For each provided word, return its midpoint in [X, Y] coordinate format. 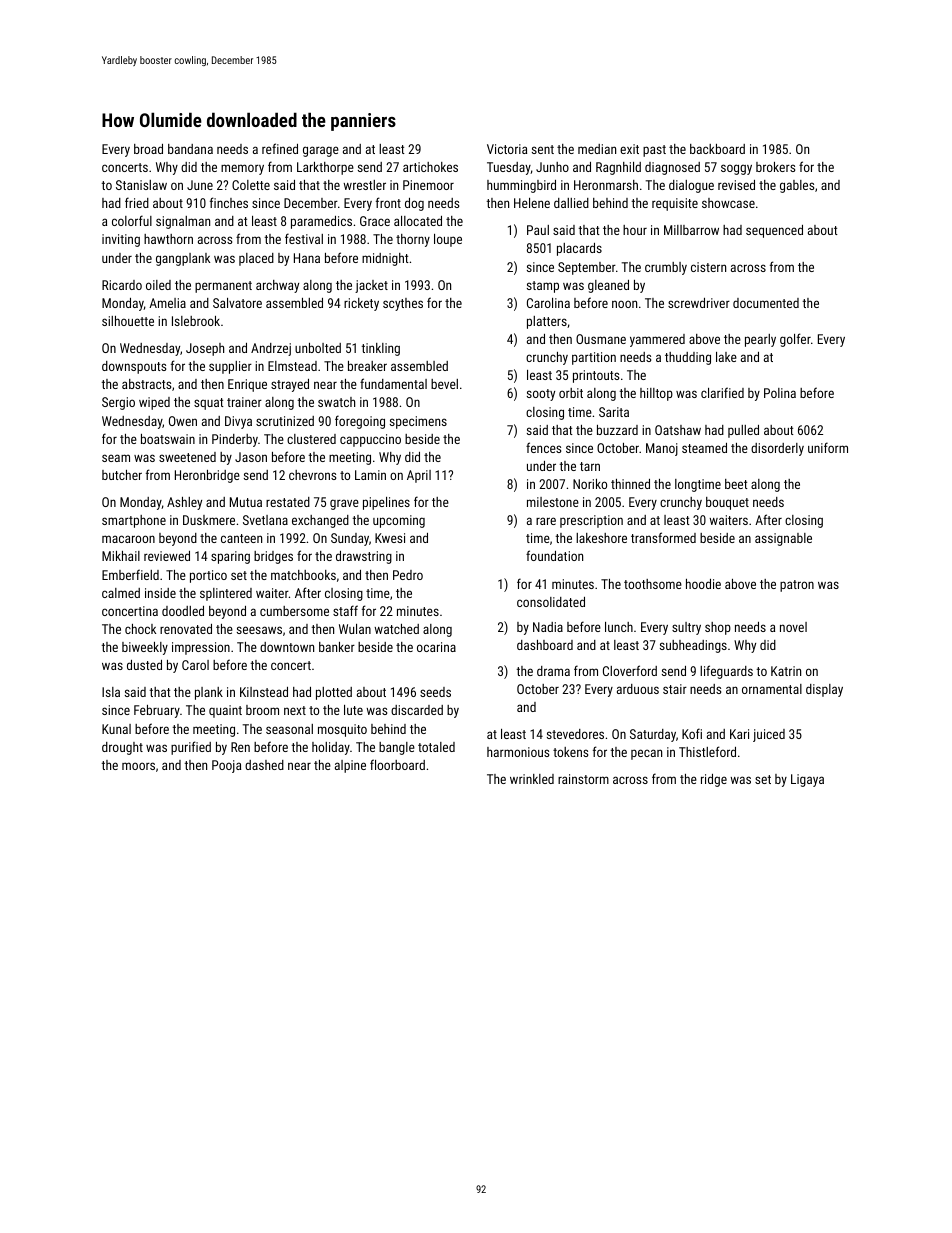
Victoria [507, 149]
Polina [780, 393]
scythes [403, 304]
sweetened [187, 457]
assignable [783, 539]
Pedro [408, 575]
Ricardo [122, 285]
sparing [230, 557]
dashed [264, 765]
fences [543, 447]
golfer [795, 340]
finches [229, 202]
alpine [350, 766]
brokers [775, 167]
